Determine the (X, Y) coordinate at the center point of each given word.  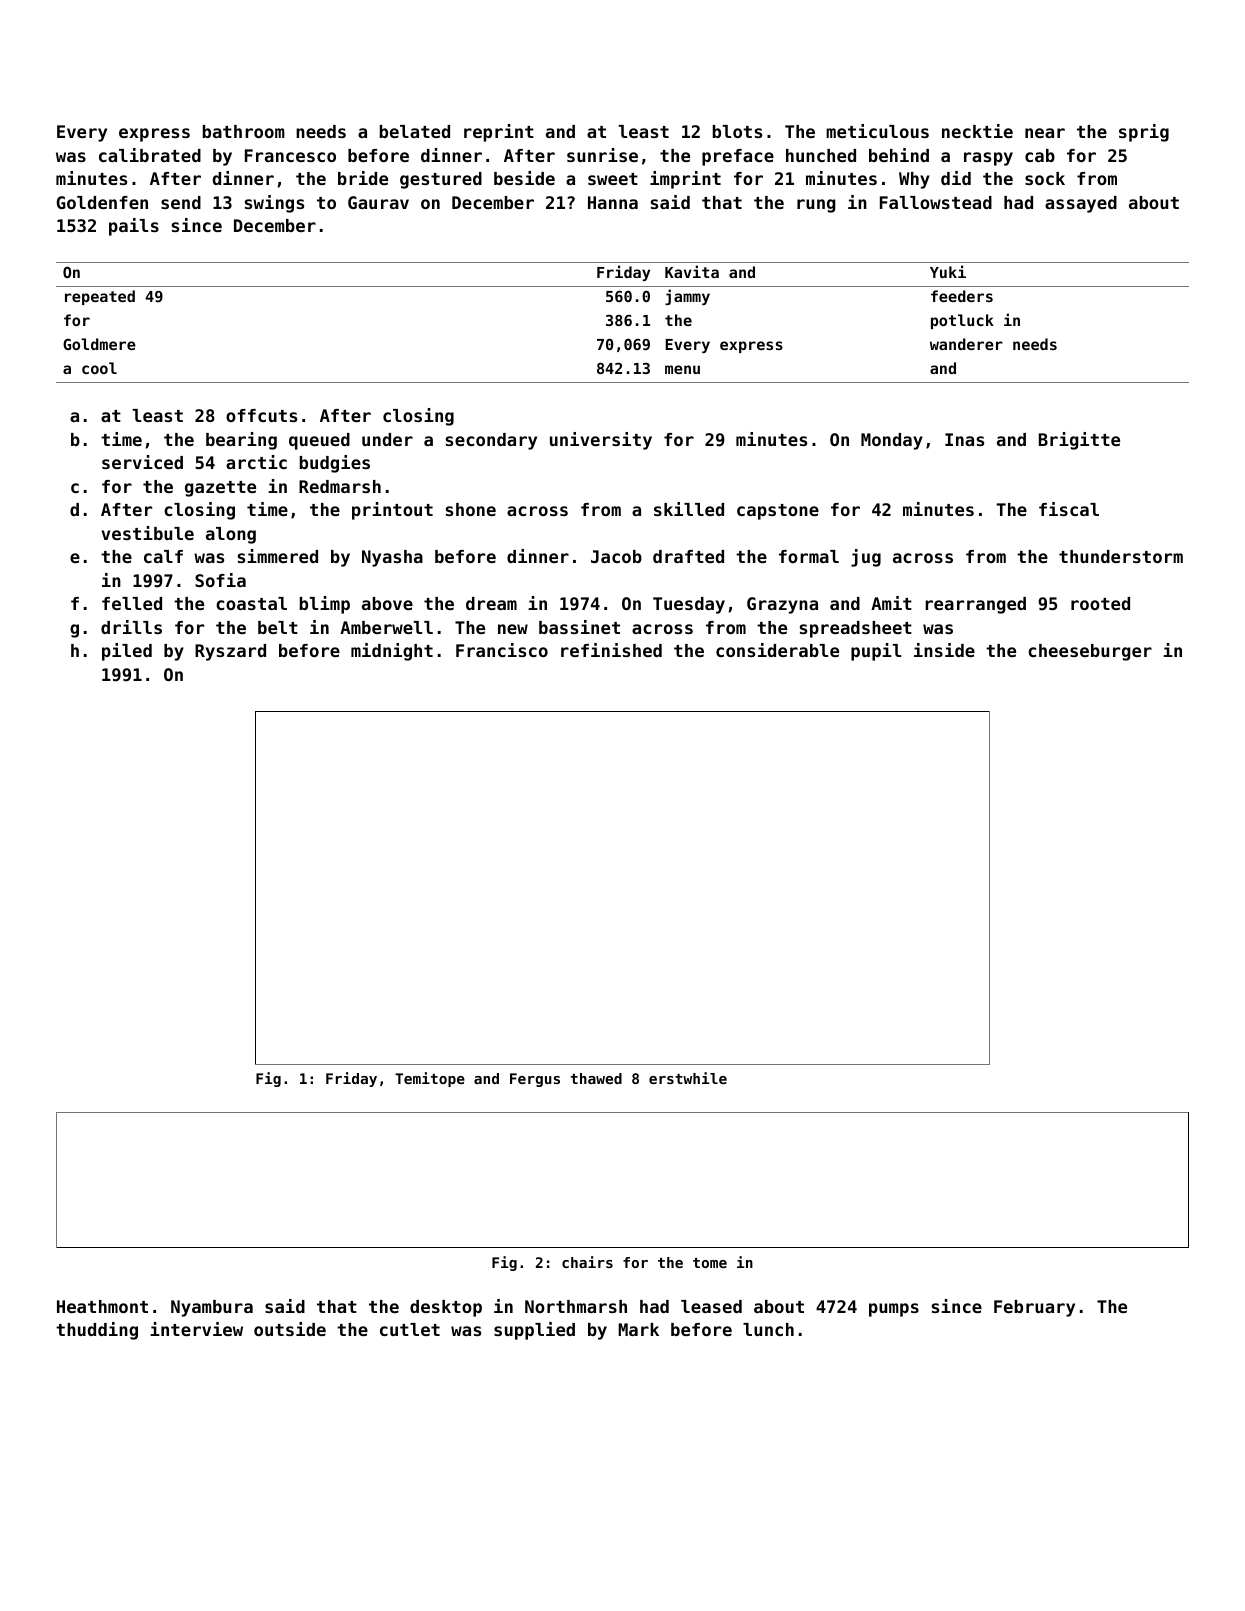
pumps (894, 1310)
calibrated (150, 155)
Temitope (430, 1079)
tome (710, 1263)
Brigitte (1079, 441)
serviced (142, 462)
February (1034, 1308)
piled (127, 652)
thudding (97, 1331)
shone (471, 509)
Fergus (535, 1080)
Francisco (502, 650)
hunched (821, 155)
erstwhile (688, 1078)
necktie (977, 131)
